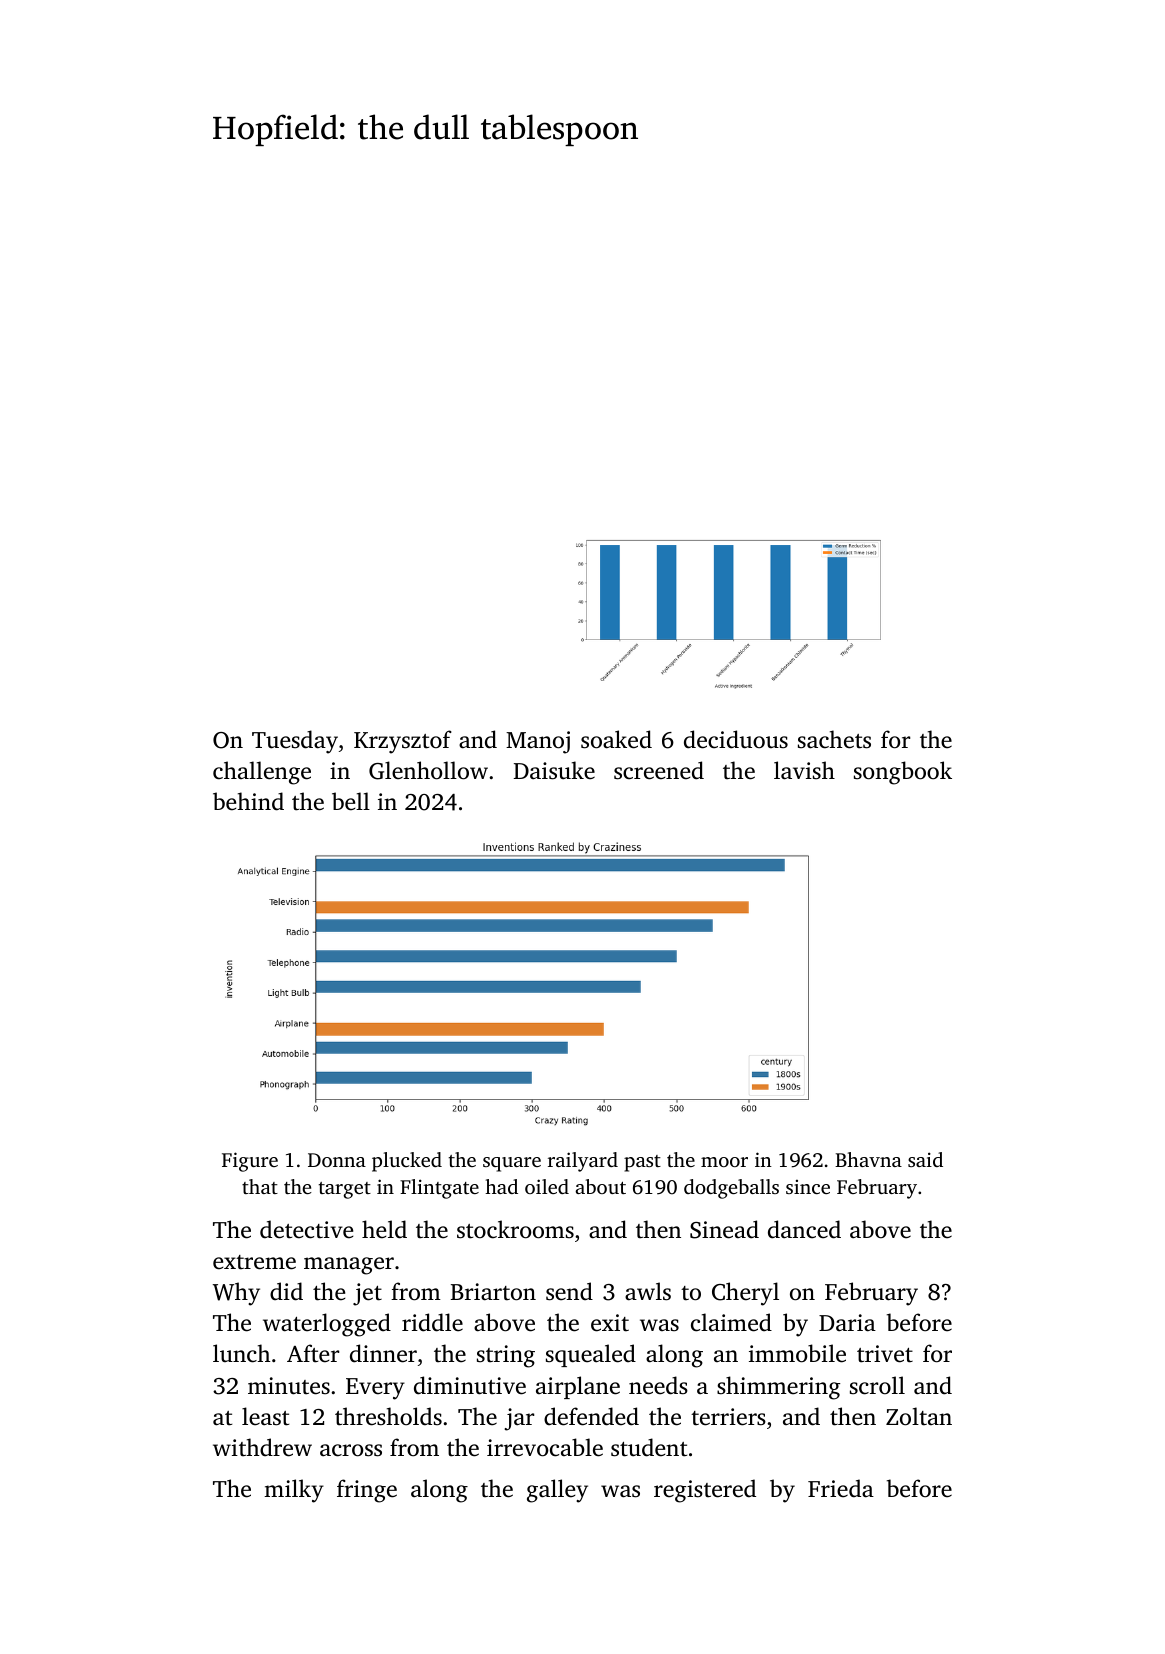  I want to click on fringe, so click(367, 1491).
